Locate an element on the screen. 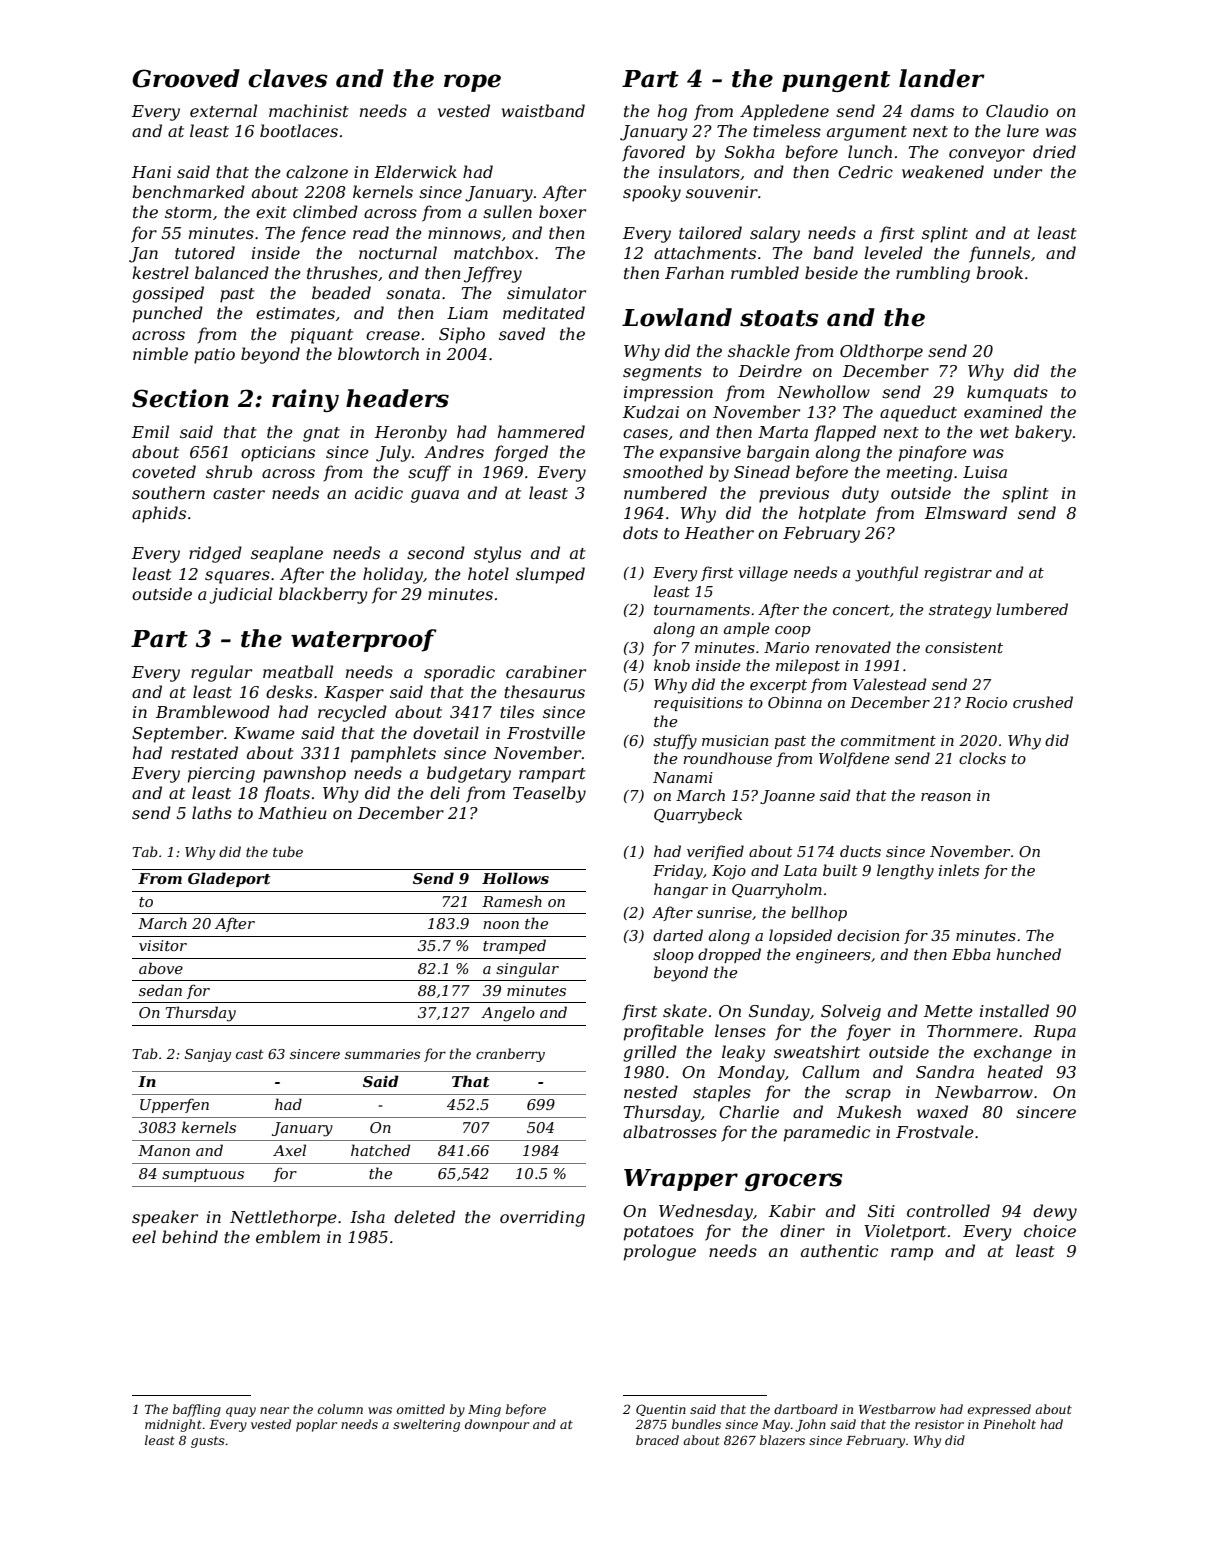  Gladeport is located at coordinates (229, 879).
